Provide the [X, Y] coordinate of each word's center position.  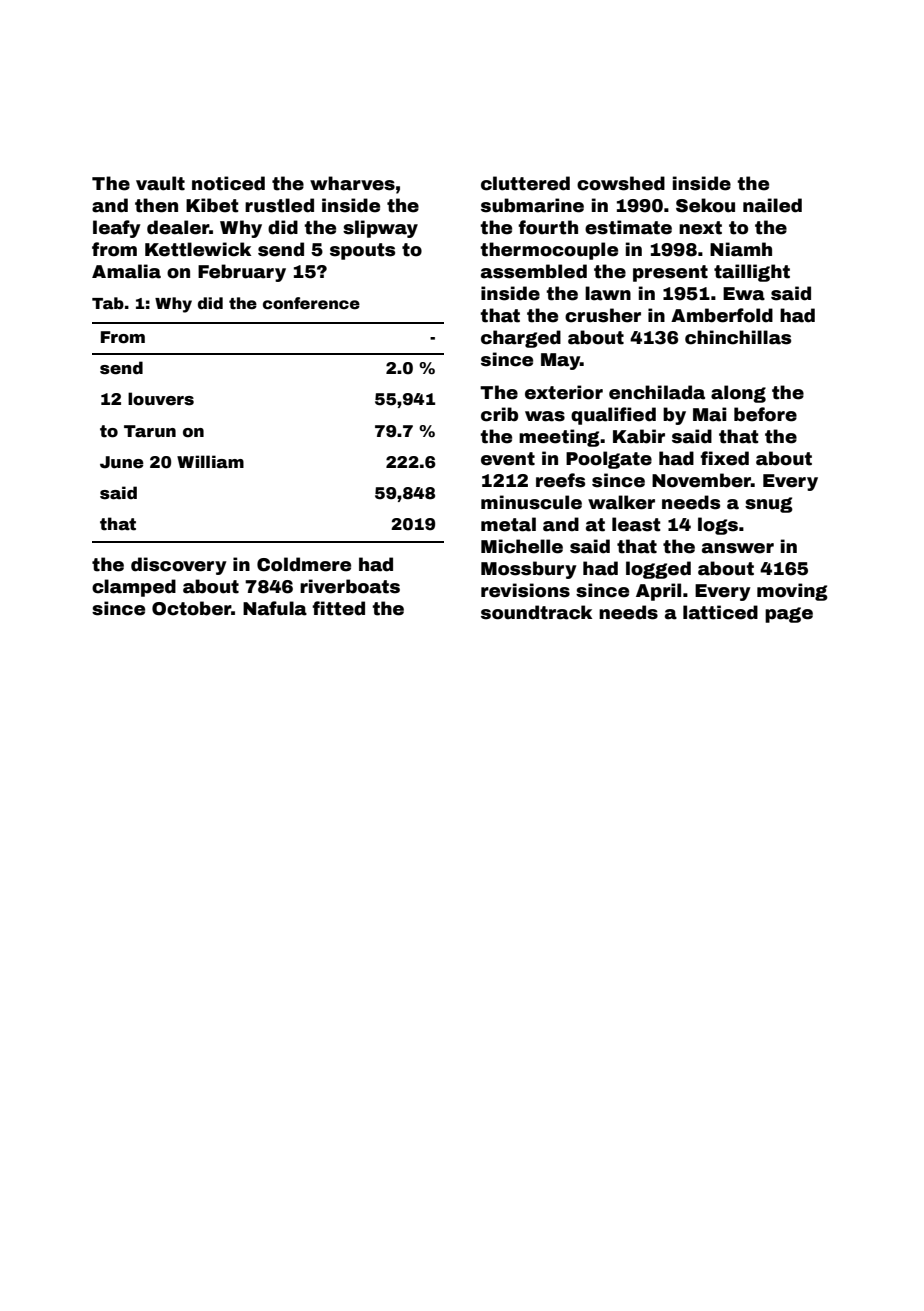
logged [658, 570]
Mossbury [529, 570]
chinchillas [738, 337]
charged [521, 339]
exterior [564, 392]
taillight [752, 273]
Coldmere [304, 564]
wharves [352, 183]
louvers [161, 399]
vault [160, 183]
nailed [772, 205]
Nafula [275, 608]
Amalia [126, 271]
